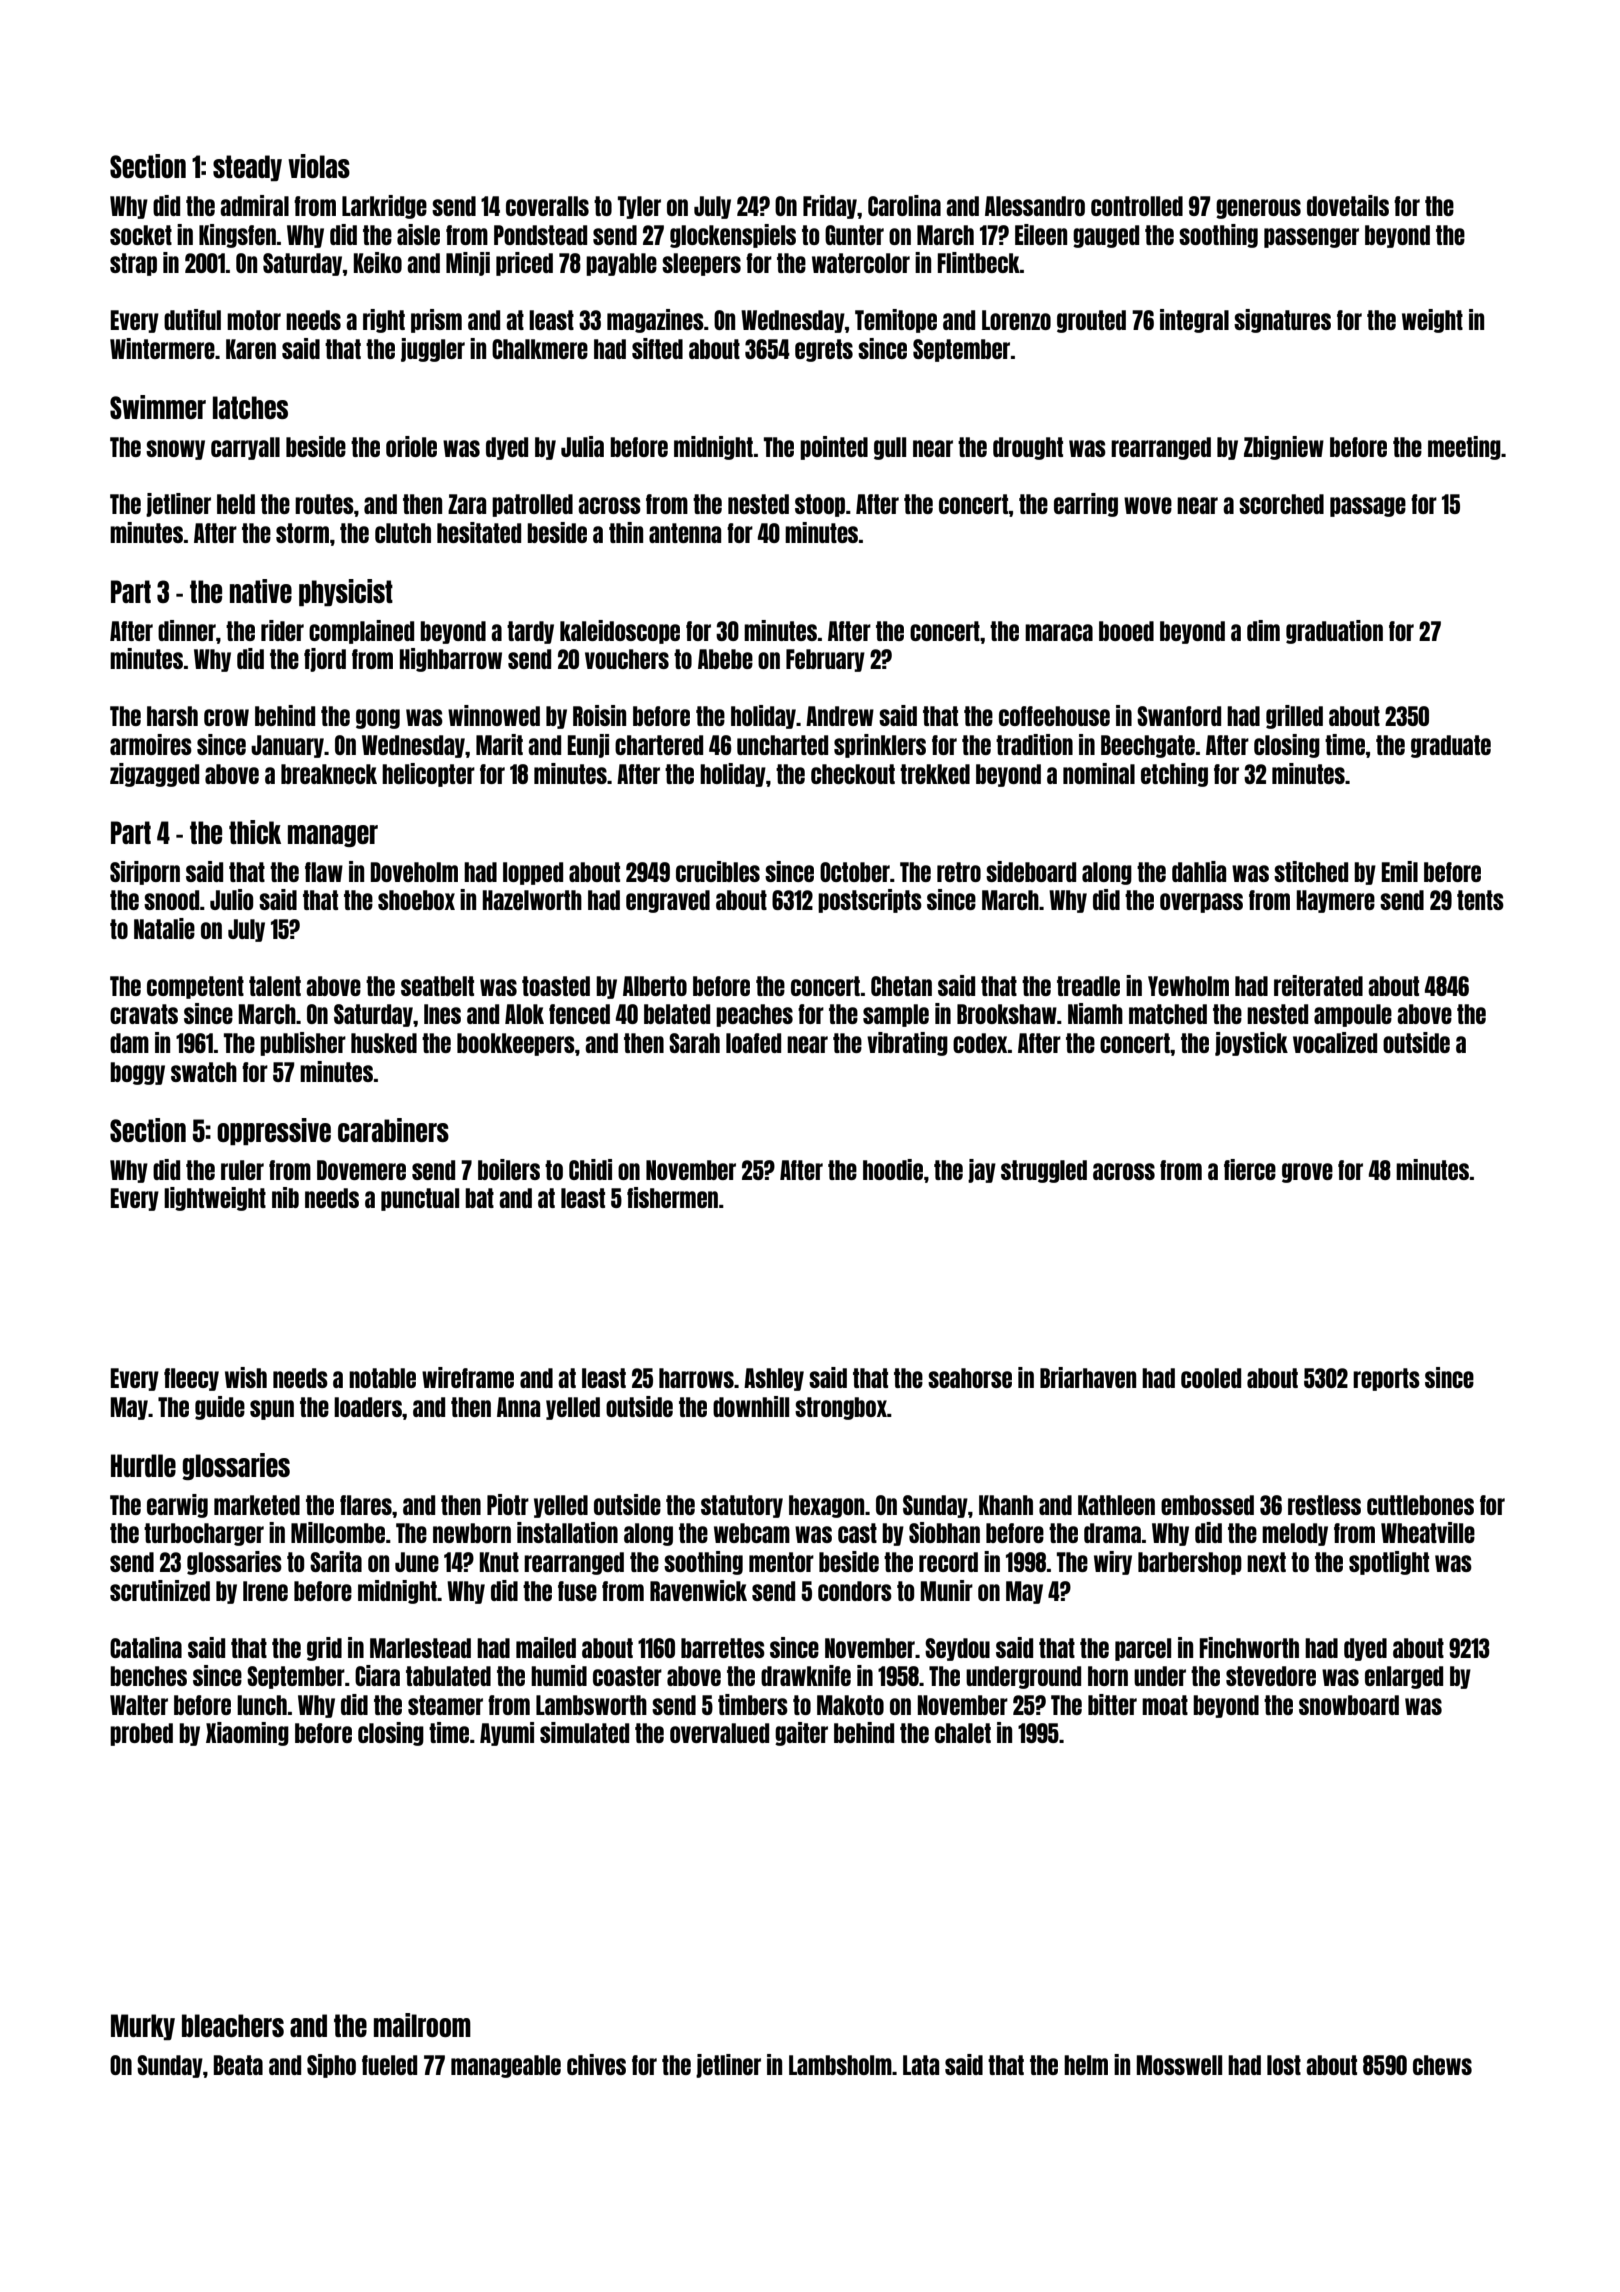  What do you see at coordinates (657, 348) in the screenshot?
I see `sifted` at bounding box center [657, 348].
